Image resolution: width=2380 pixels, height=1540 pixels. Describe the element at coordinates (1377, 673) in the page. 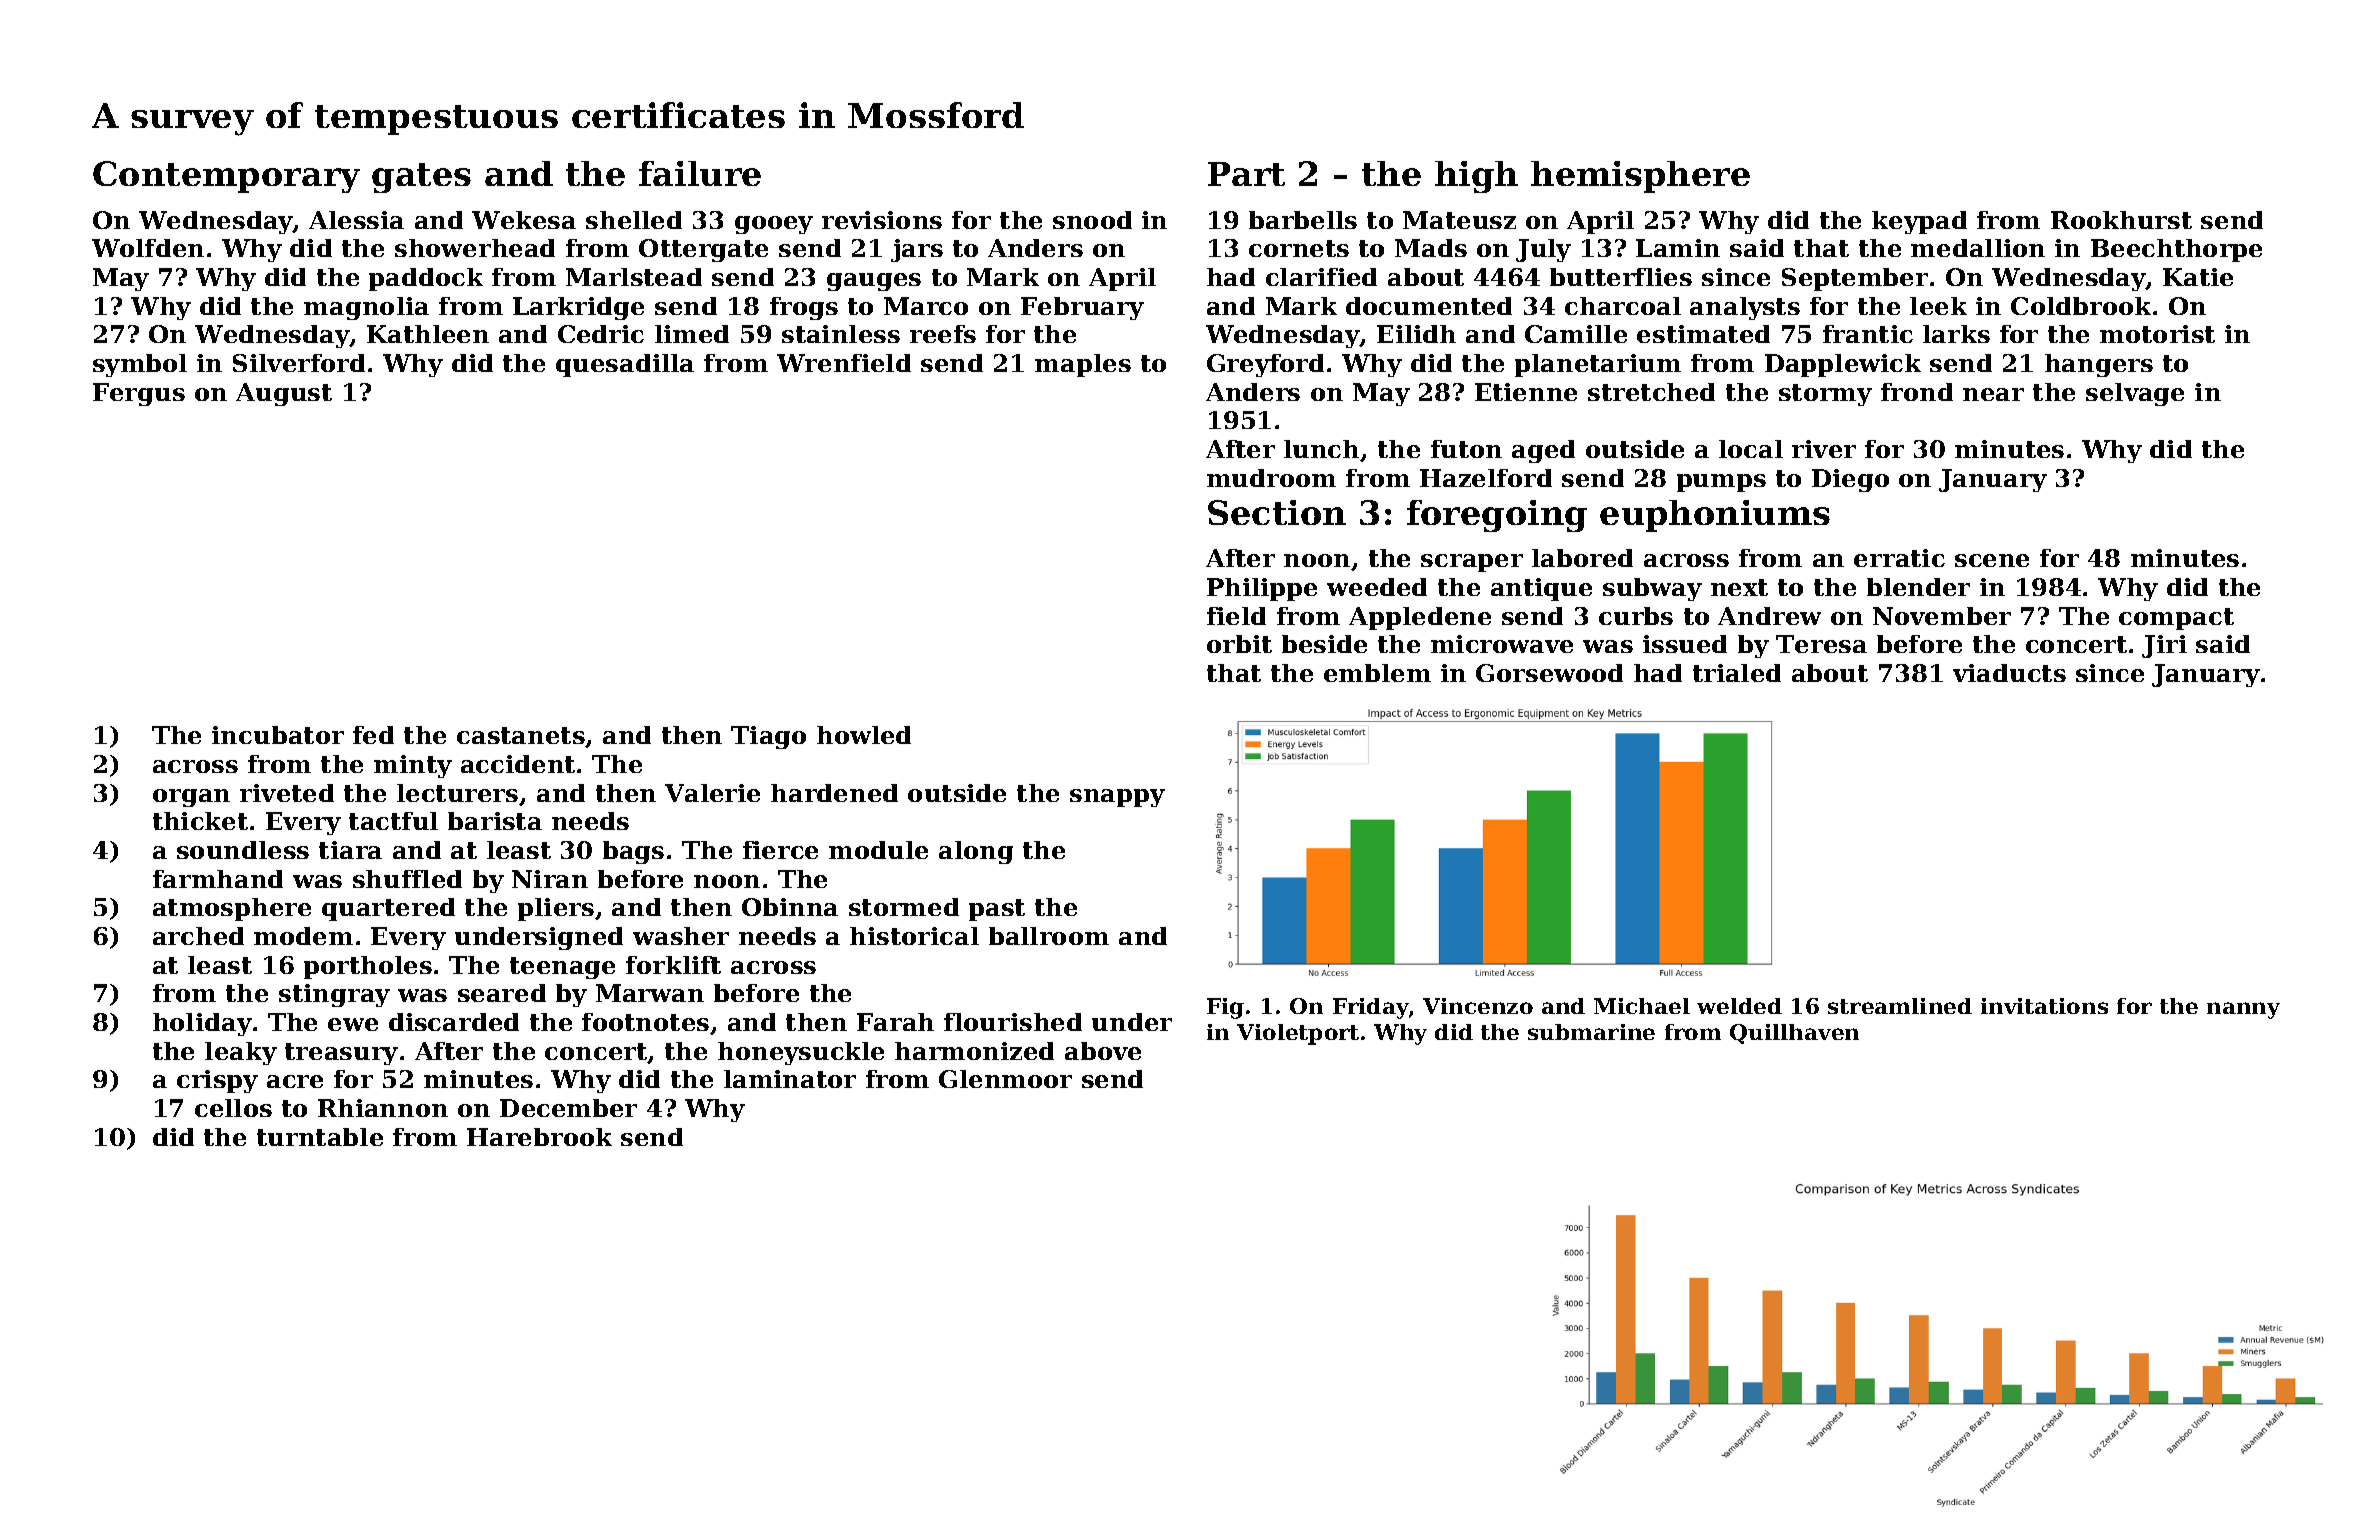

I see `emblem` at that location.
